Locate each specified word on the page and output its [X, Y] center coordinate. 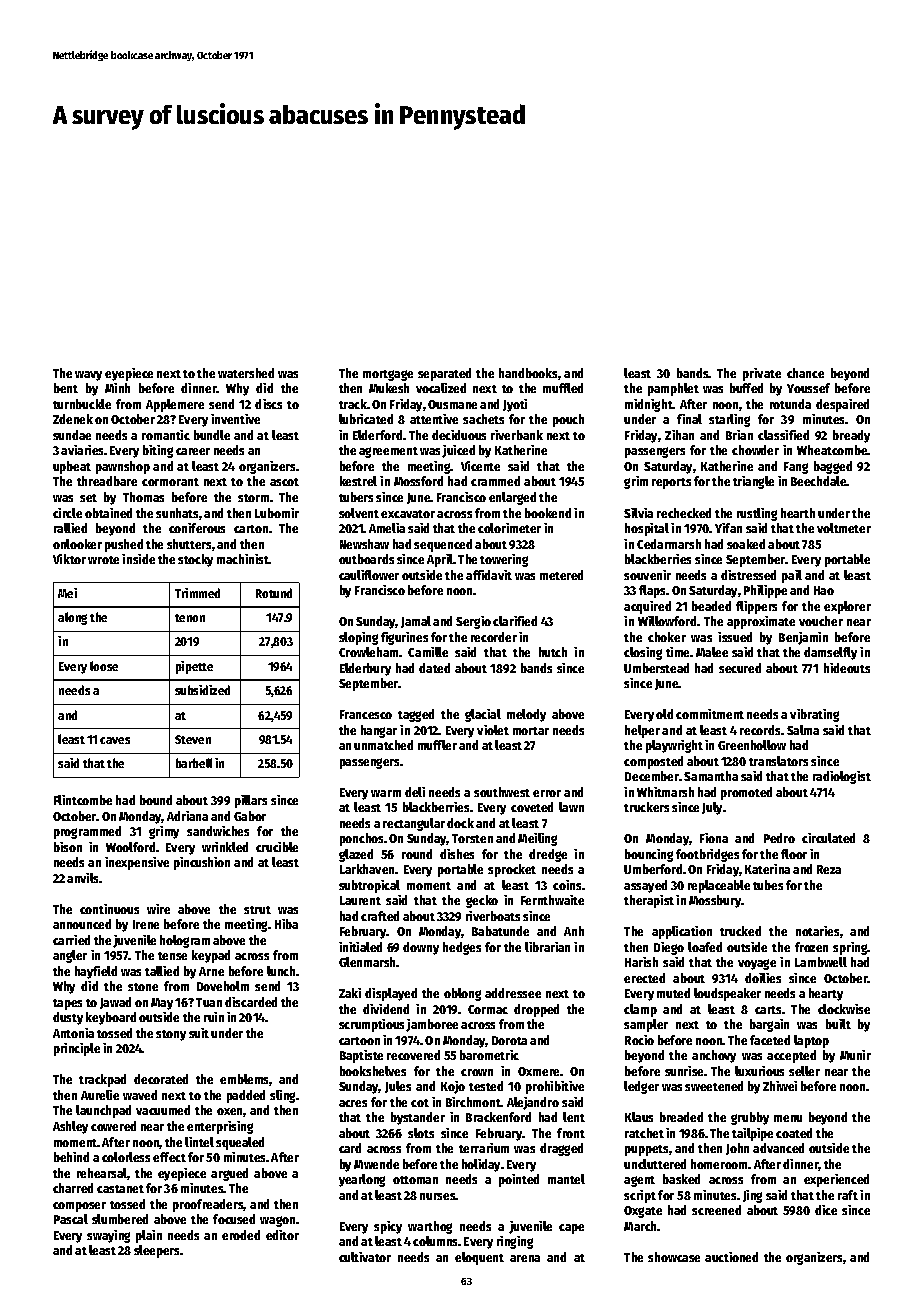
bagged [833, 467]
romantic [166, 435]
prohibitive [555, 1087]
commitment [710, 714]
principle [77, 1049]
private [762, 374]
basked [681, 1179]
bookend [548, 513]
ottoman [415, 1180]
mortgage [388, 375]
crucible [277, 847]
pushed [124, 545]
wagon [277, 1221]
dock [460, 823]
